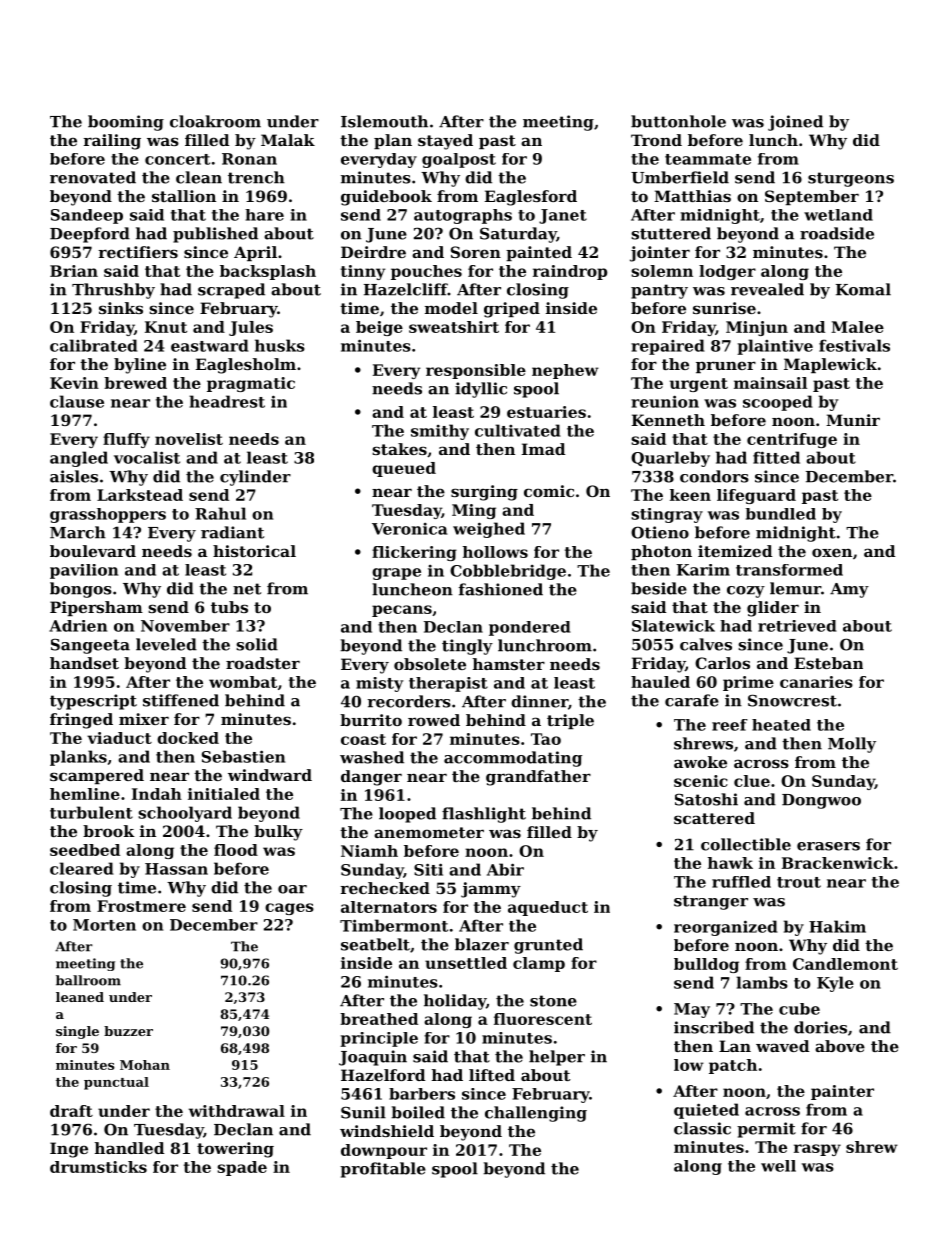 The width and height of the screenshot is (952, 1233). What do you see at coordinates (384, 121) in the screenshot?
I see `Islemouth` at bounding box center [384, 121].
